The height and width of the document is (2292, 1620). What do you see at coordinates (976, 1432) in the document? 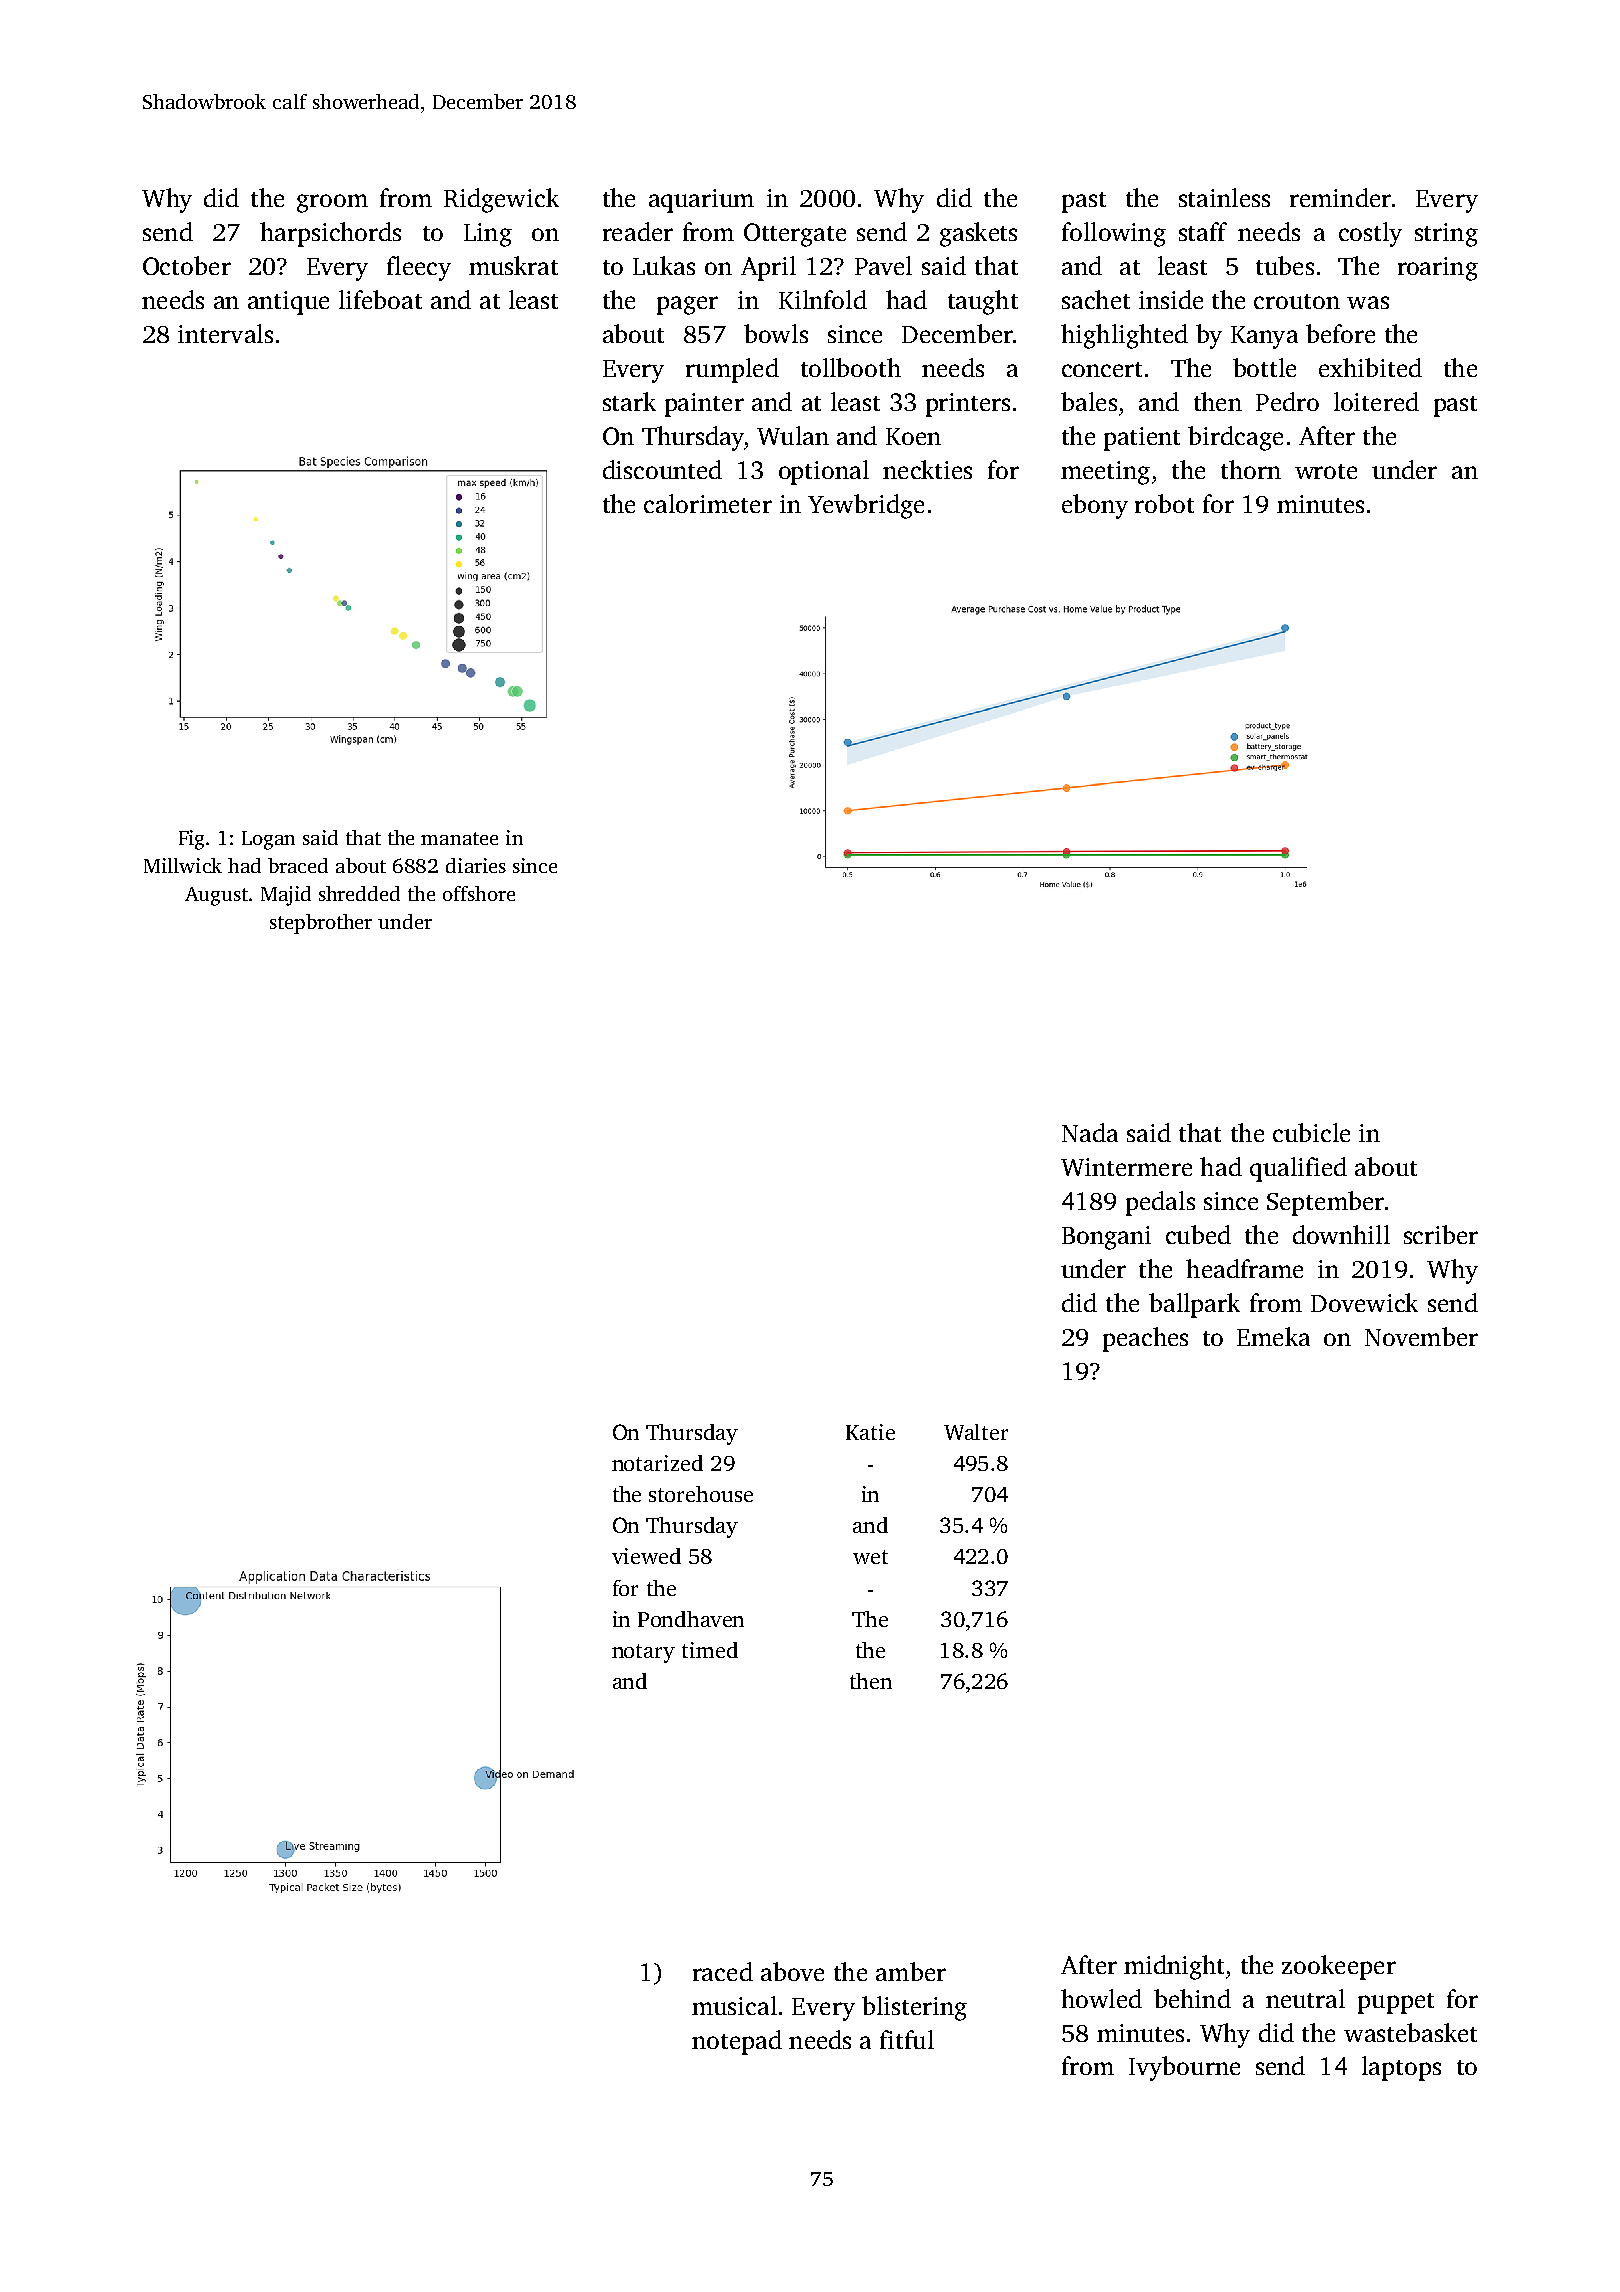
I see `Walter` at bounding box center [976, 1432].
